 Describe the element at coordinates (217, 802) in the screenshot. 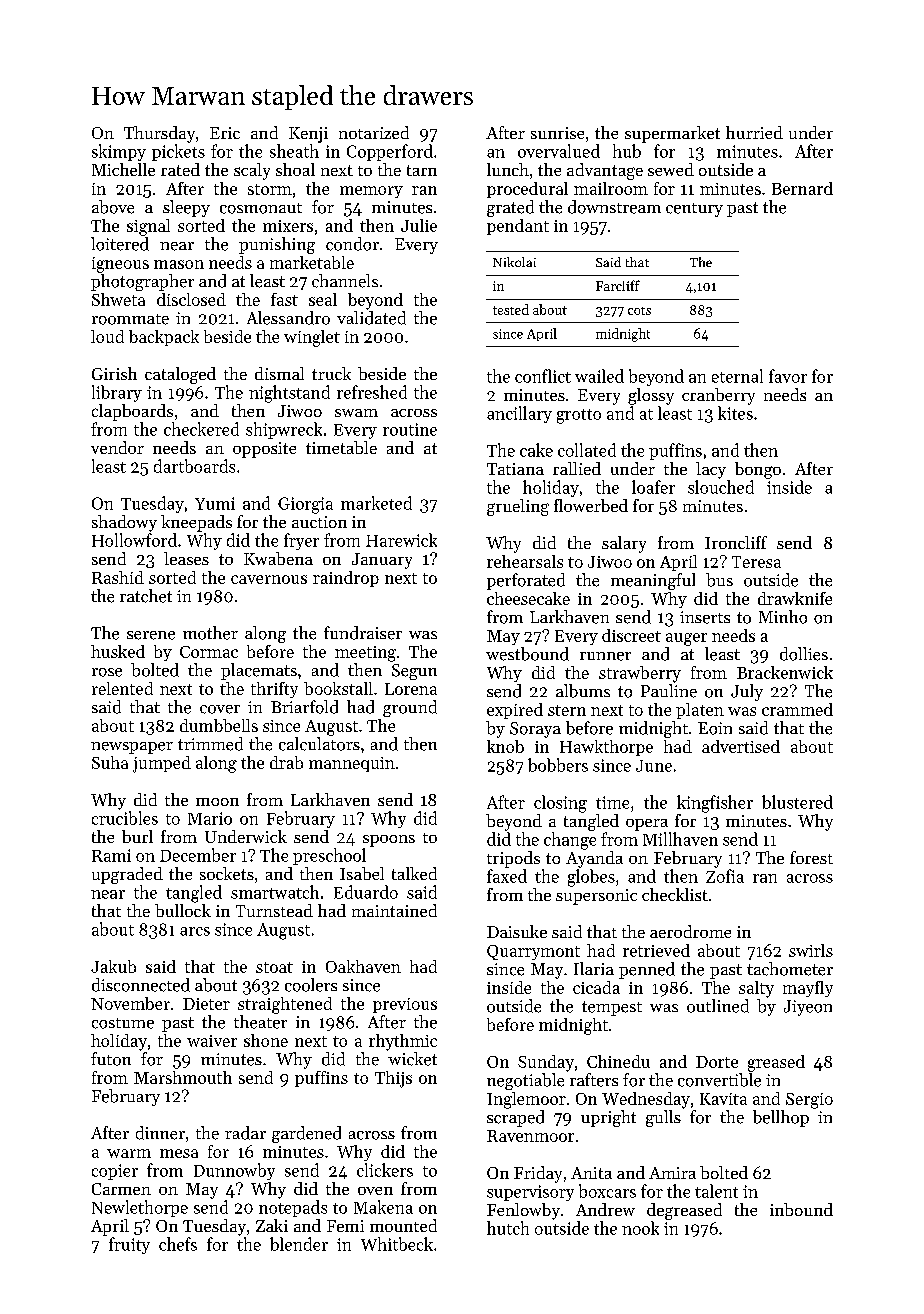

I see `moon` at that location.
